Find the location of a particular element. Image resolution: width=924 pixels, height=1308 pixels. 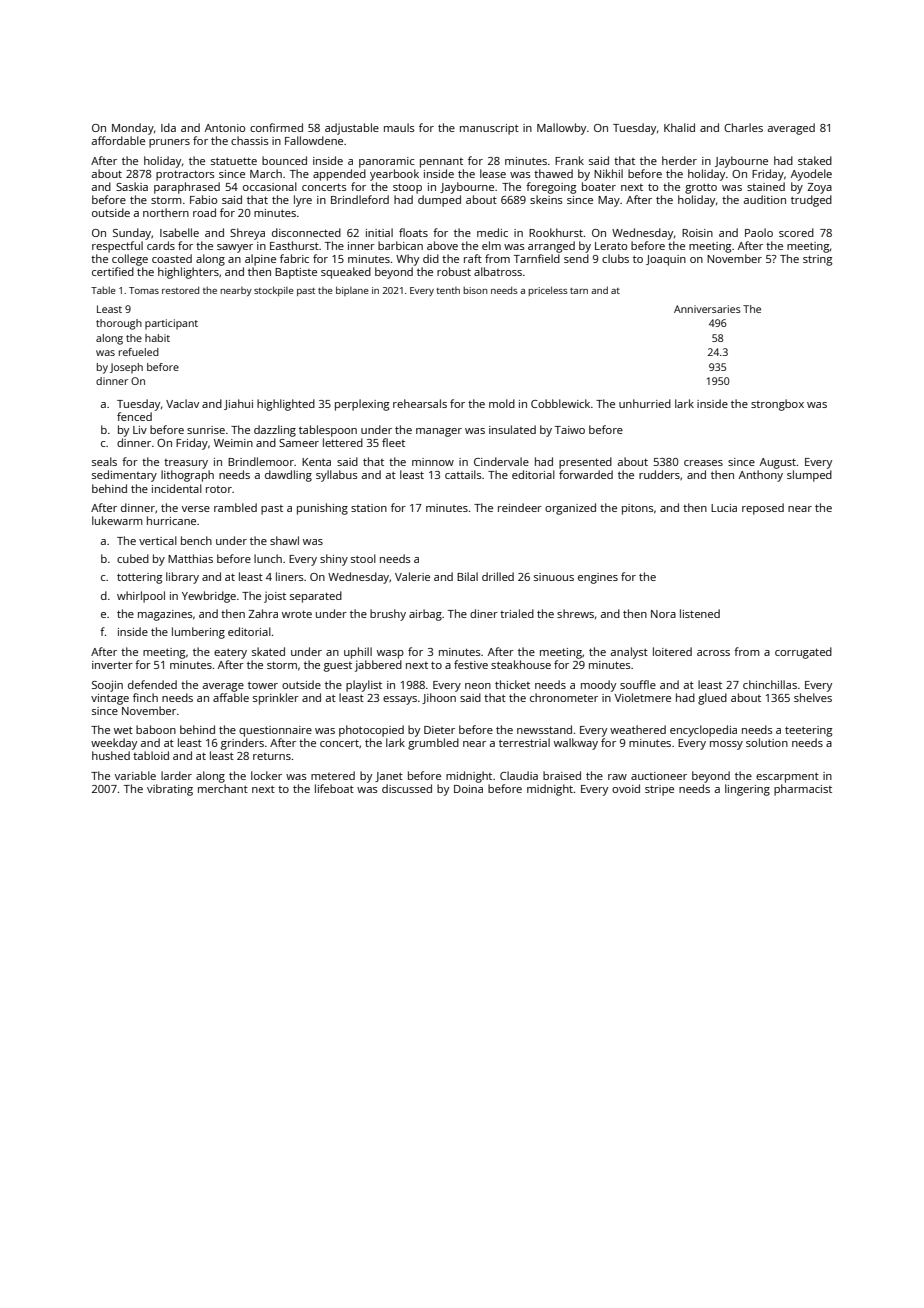

Vaclav is located at coordinates (182, 403).
